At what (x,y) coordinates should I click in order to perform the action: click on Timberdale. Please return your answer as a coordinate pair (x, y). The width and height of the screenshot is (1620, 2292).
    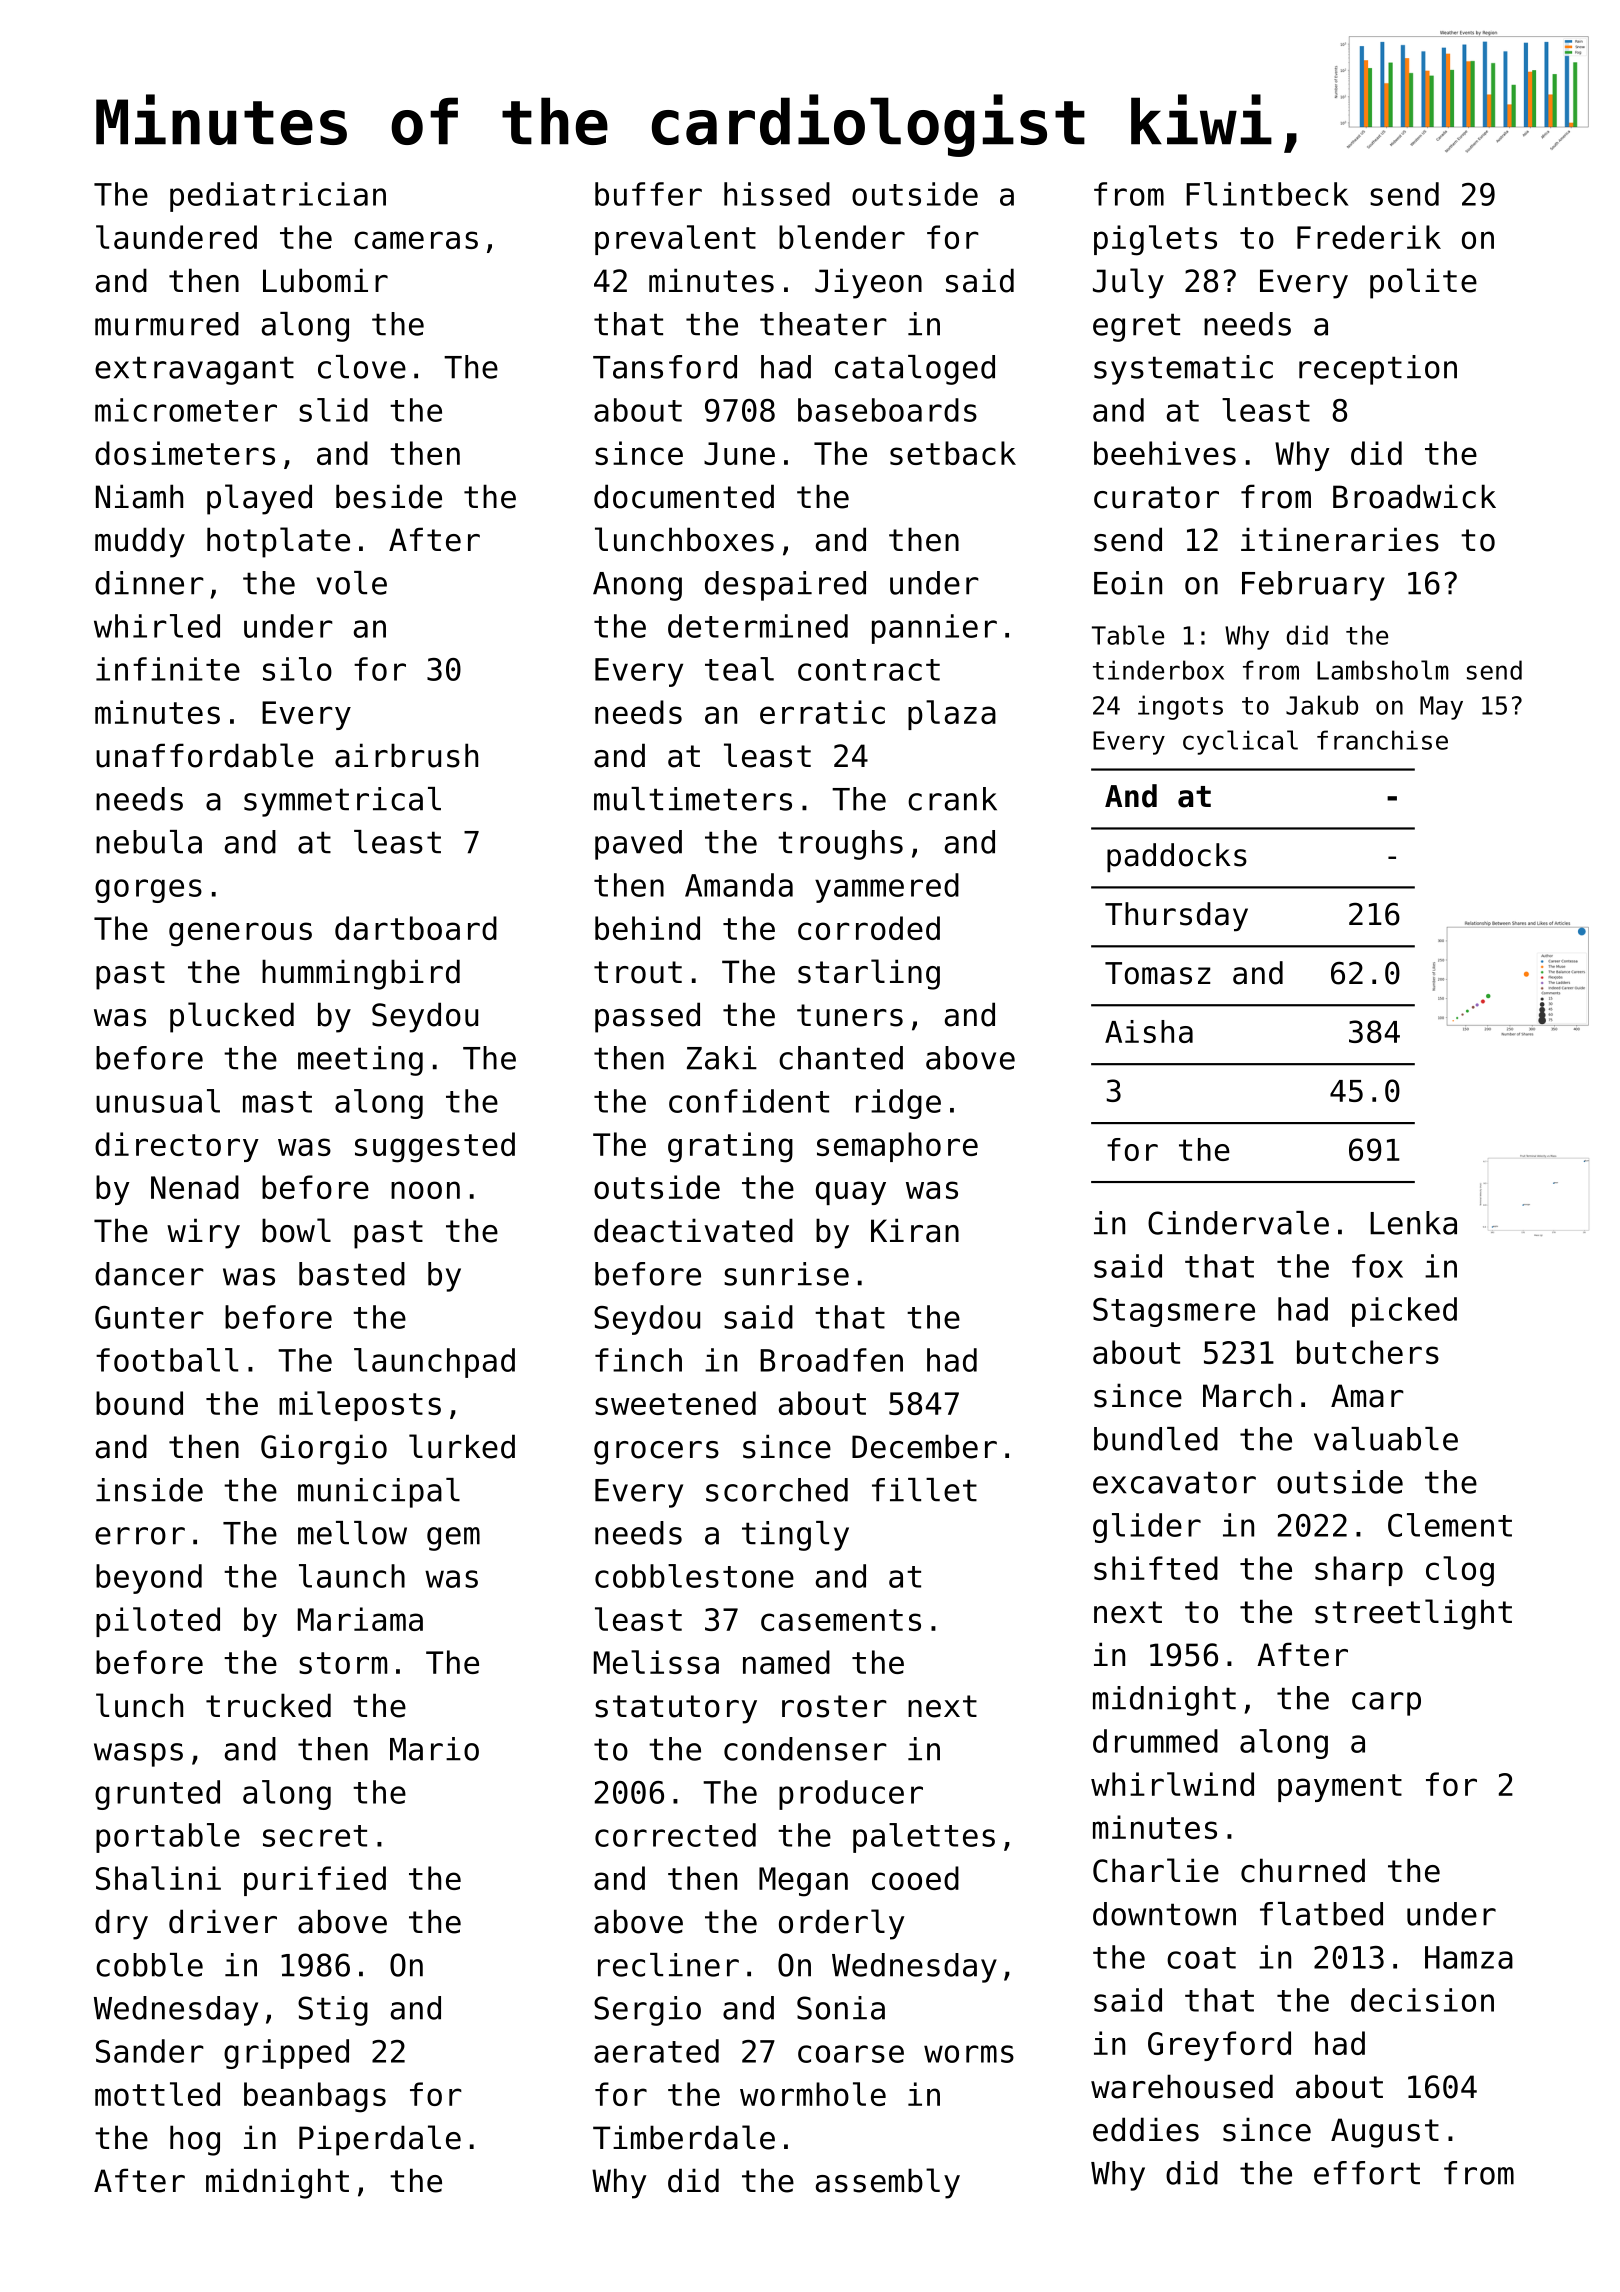
    Looking at the image, I should click on (684, 2137).
